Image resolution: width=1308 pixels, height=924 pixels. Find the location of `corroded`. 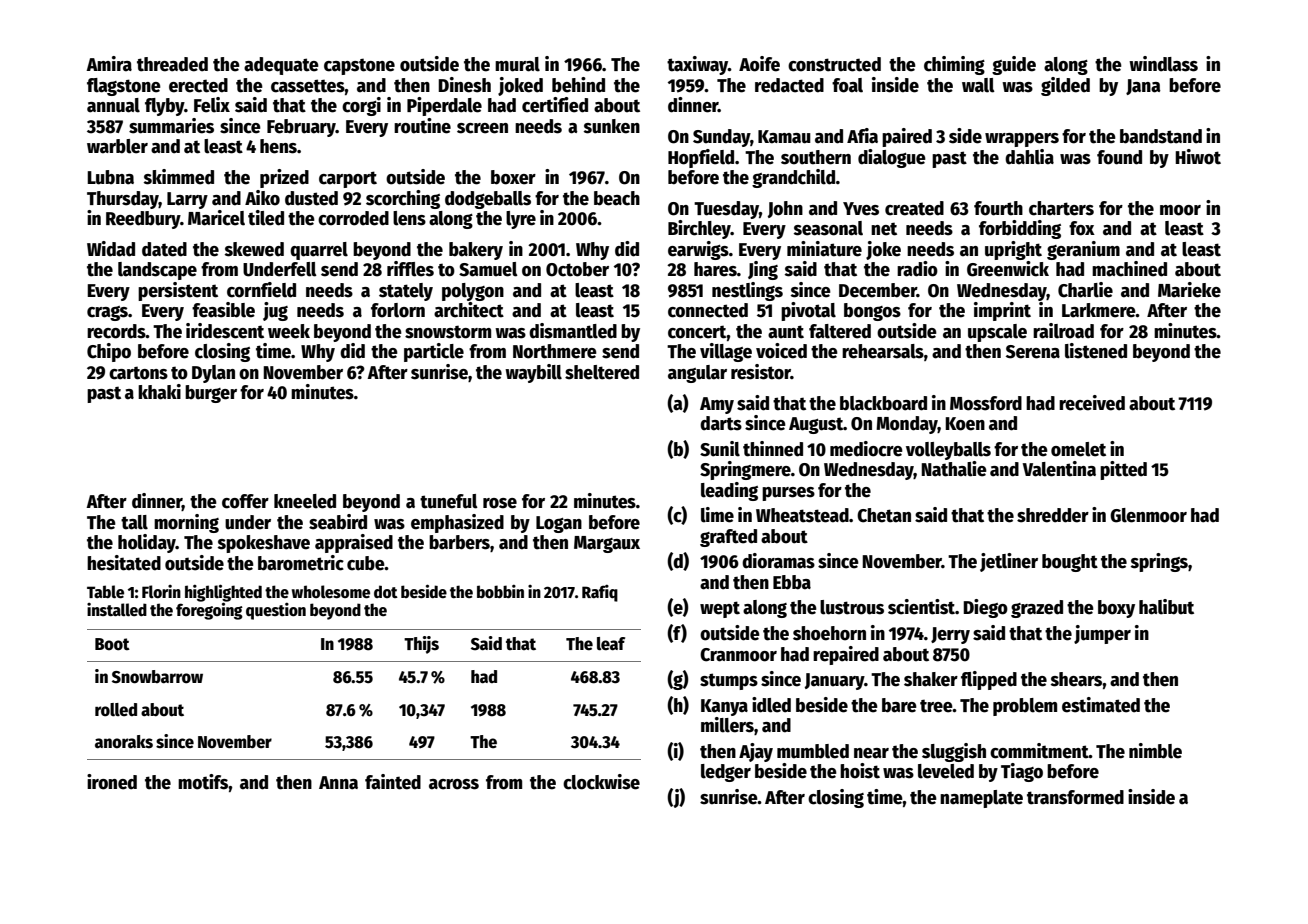

corroded is located at coordinates (353, 218).
